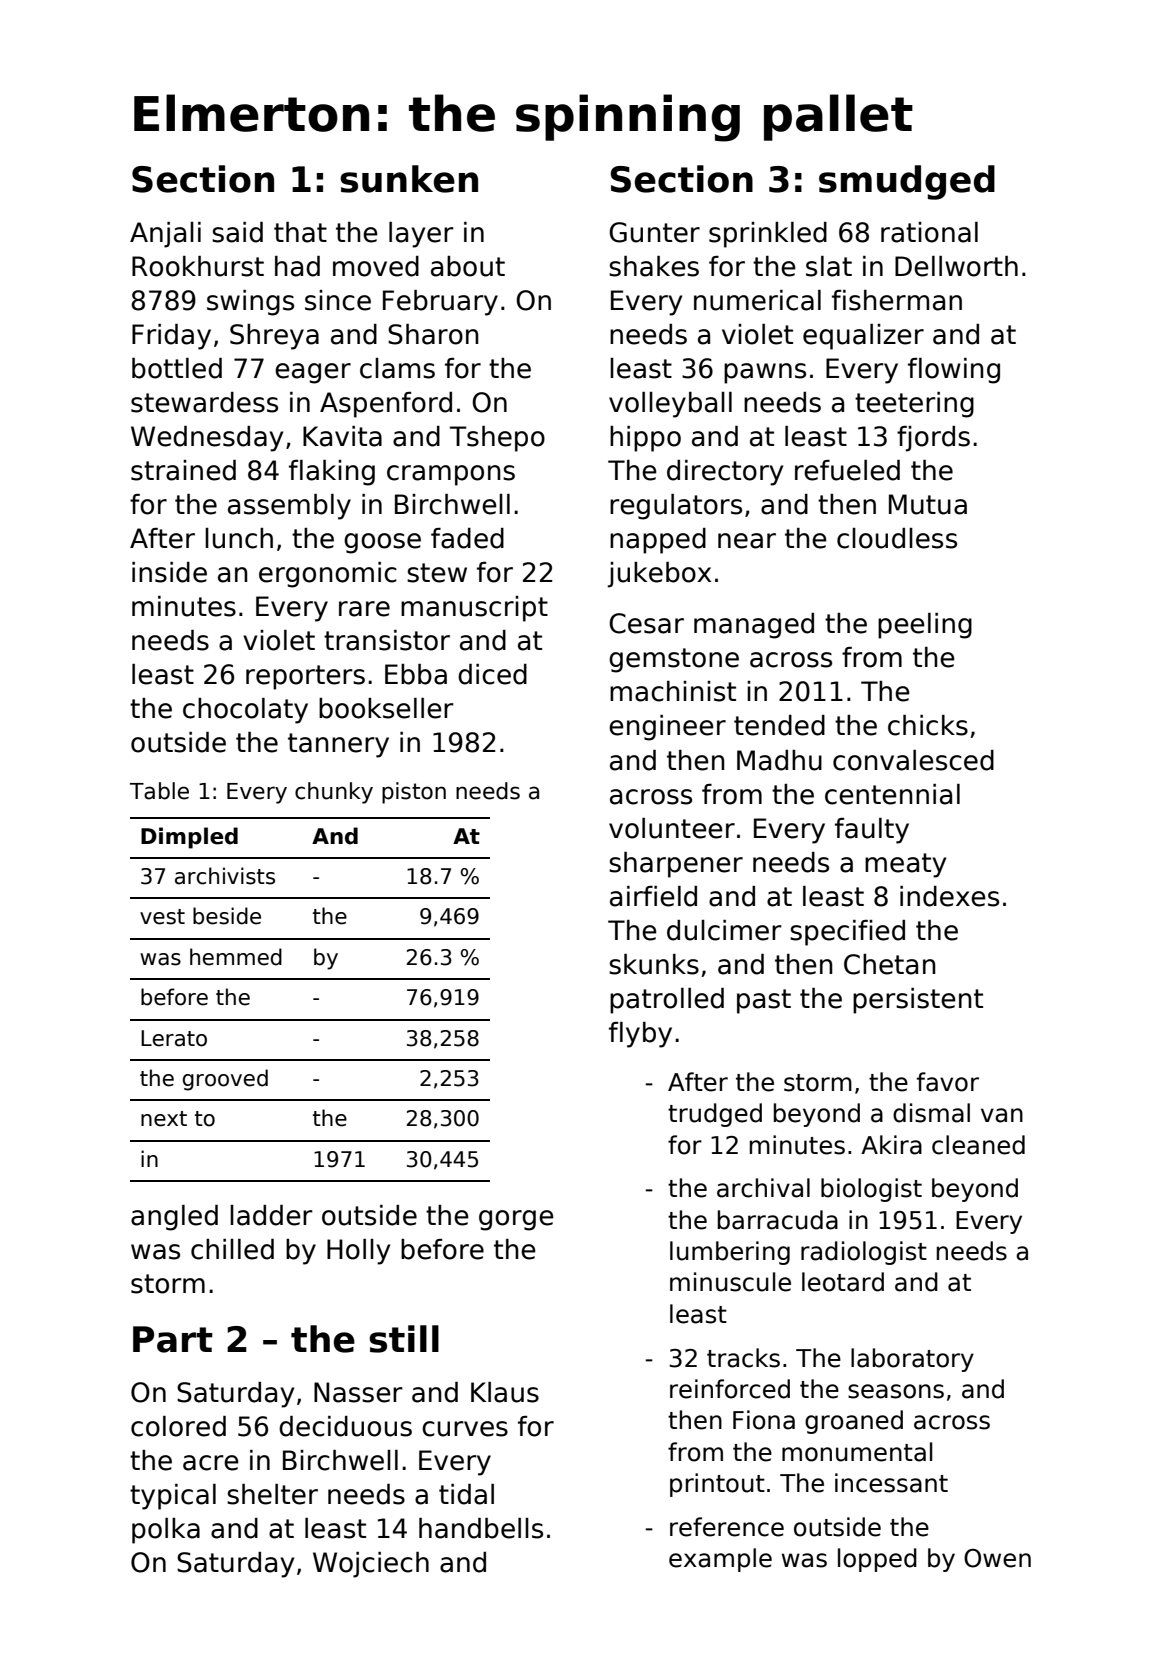 This page has height=1654, width=1165. I want to click on chocolaty, so click(245, 711).
